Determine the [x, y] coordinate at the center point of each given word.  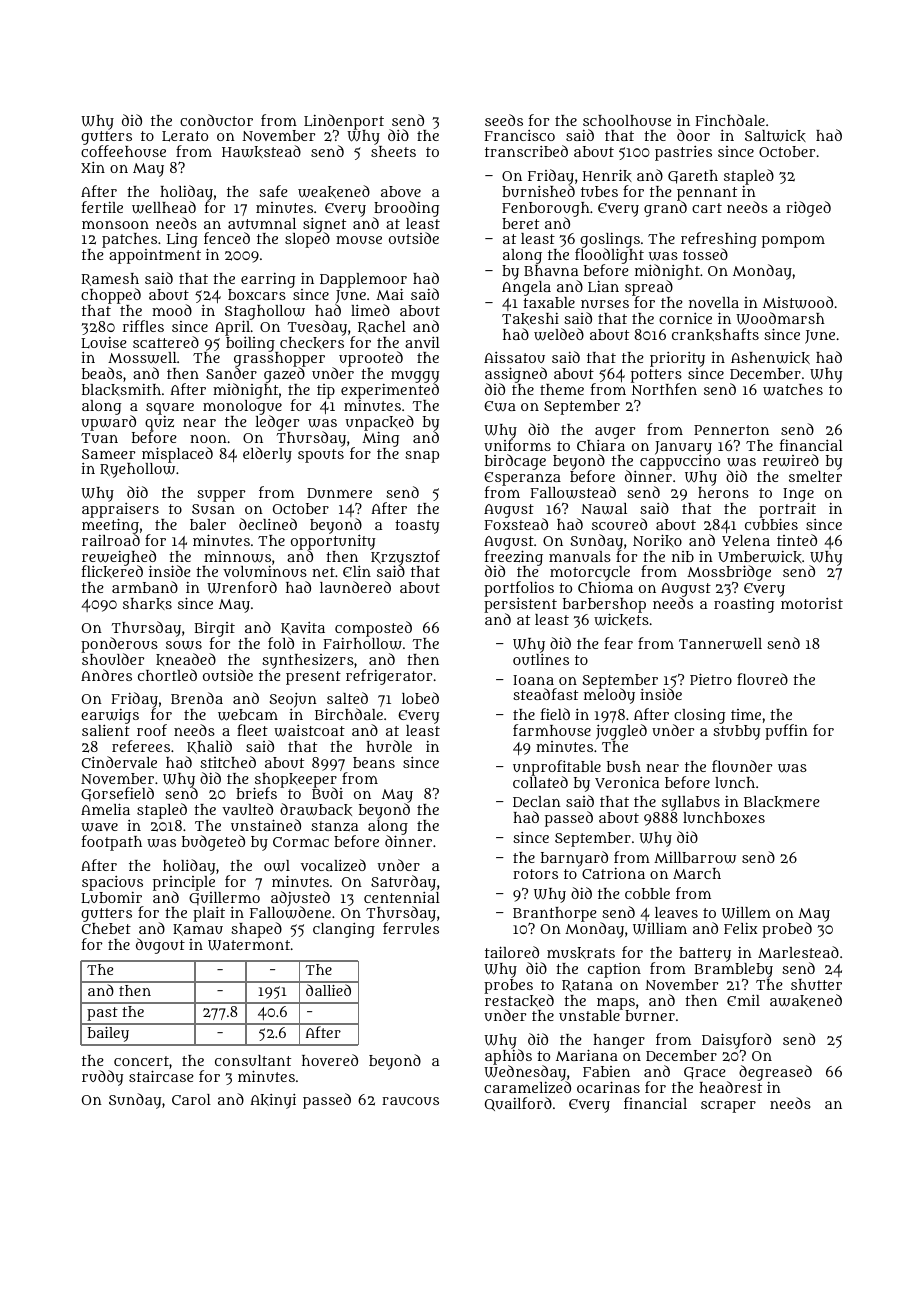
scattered [166, 342]
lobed [420, 698]
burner [650, 1015]
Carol [191, 1099]
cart [707, 208]
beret [520, 223]
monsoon [115, 225]
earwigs [110, 716]
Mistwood [798, 302]
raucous [410, 1101]
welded [559, 334]
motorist [812, 603]
